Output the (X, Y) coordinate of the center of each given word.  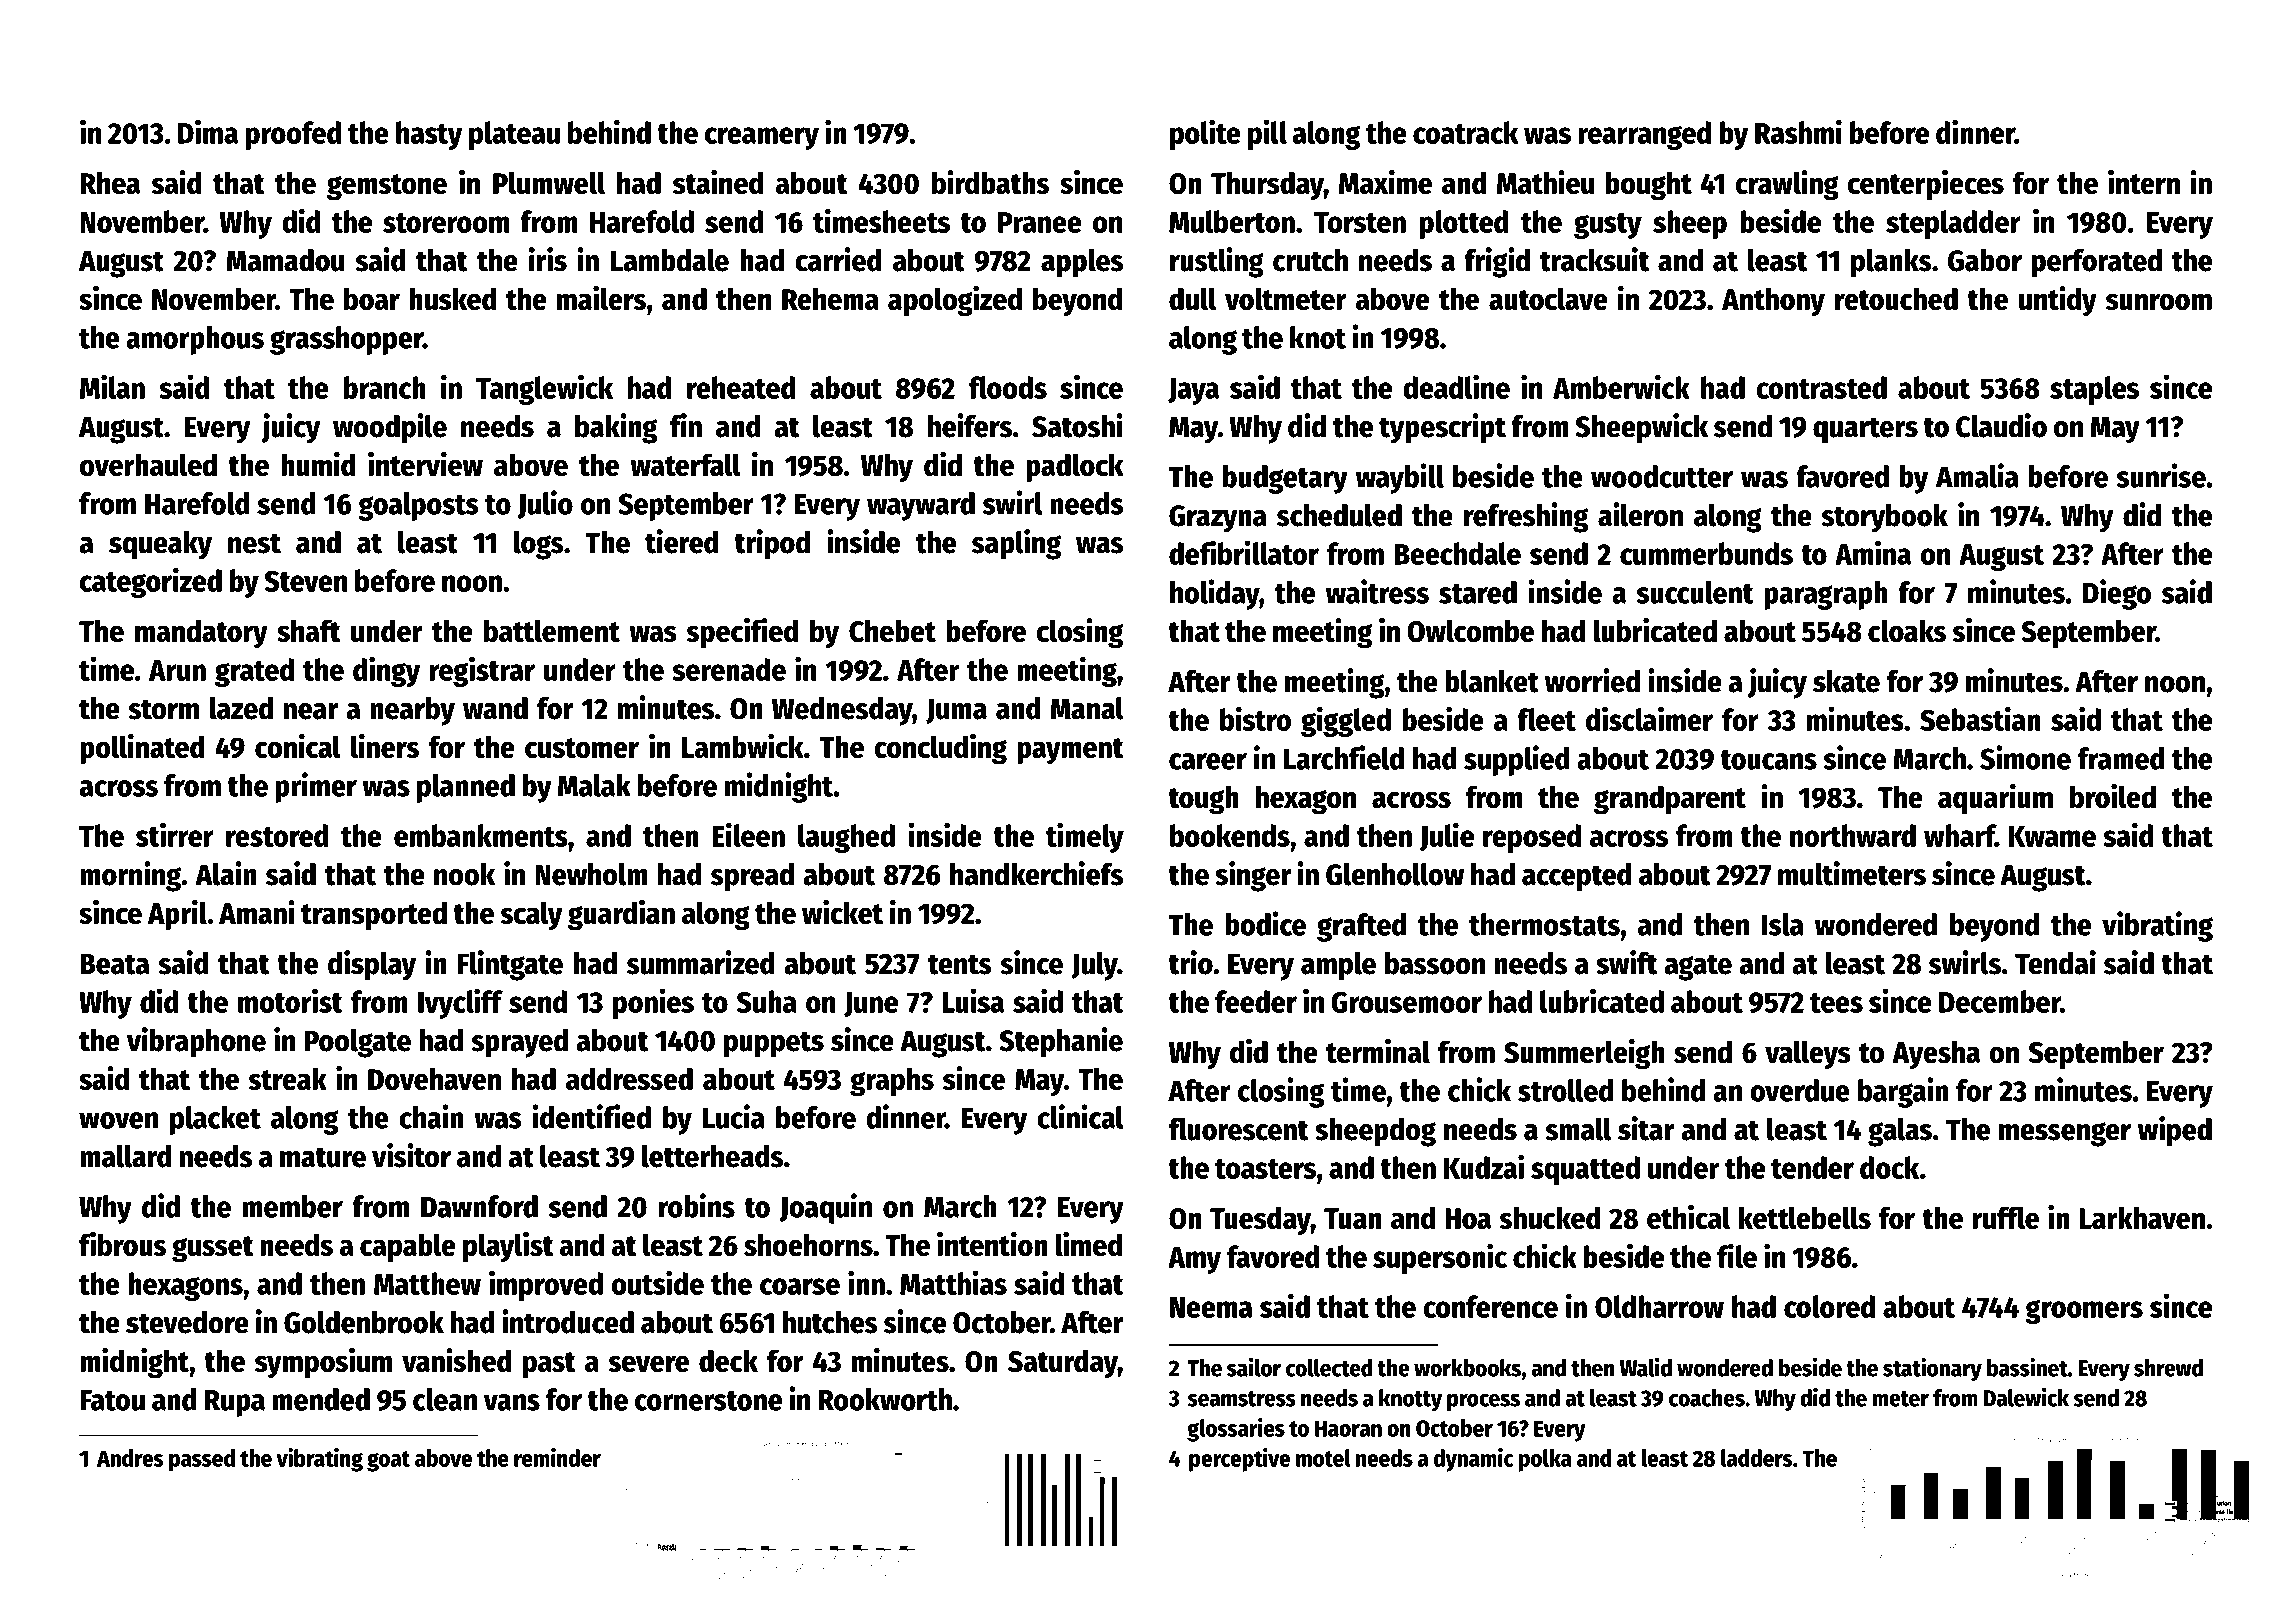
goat (388, 1461)
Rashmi (1798, 132)
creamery (762, 138)
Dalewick (2026, 1397)
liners (385, 746)
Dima (208, 131)
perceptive (1239, 1460)
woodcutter (1662, 476)
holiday (1215, 594)
